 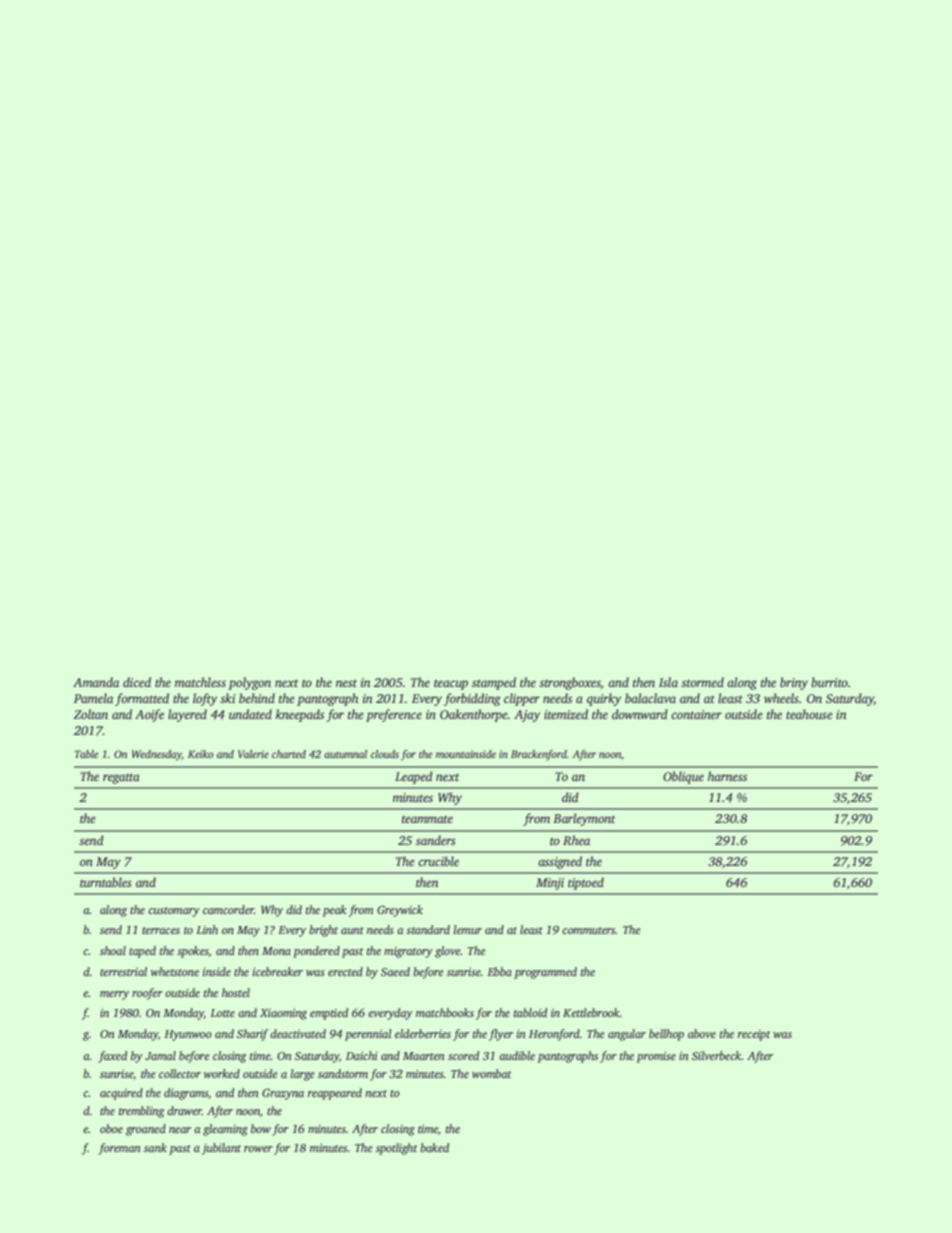 What do you see at coordinates (717, 1055) in the screenshot?
I see `Silverbeck` at bounding box center [717, 1055].
